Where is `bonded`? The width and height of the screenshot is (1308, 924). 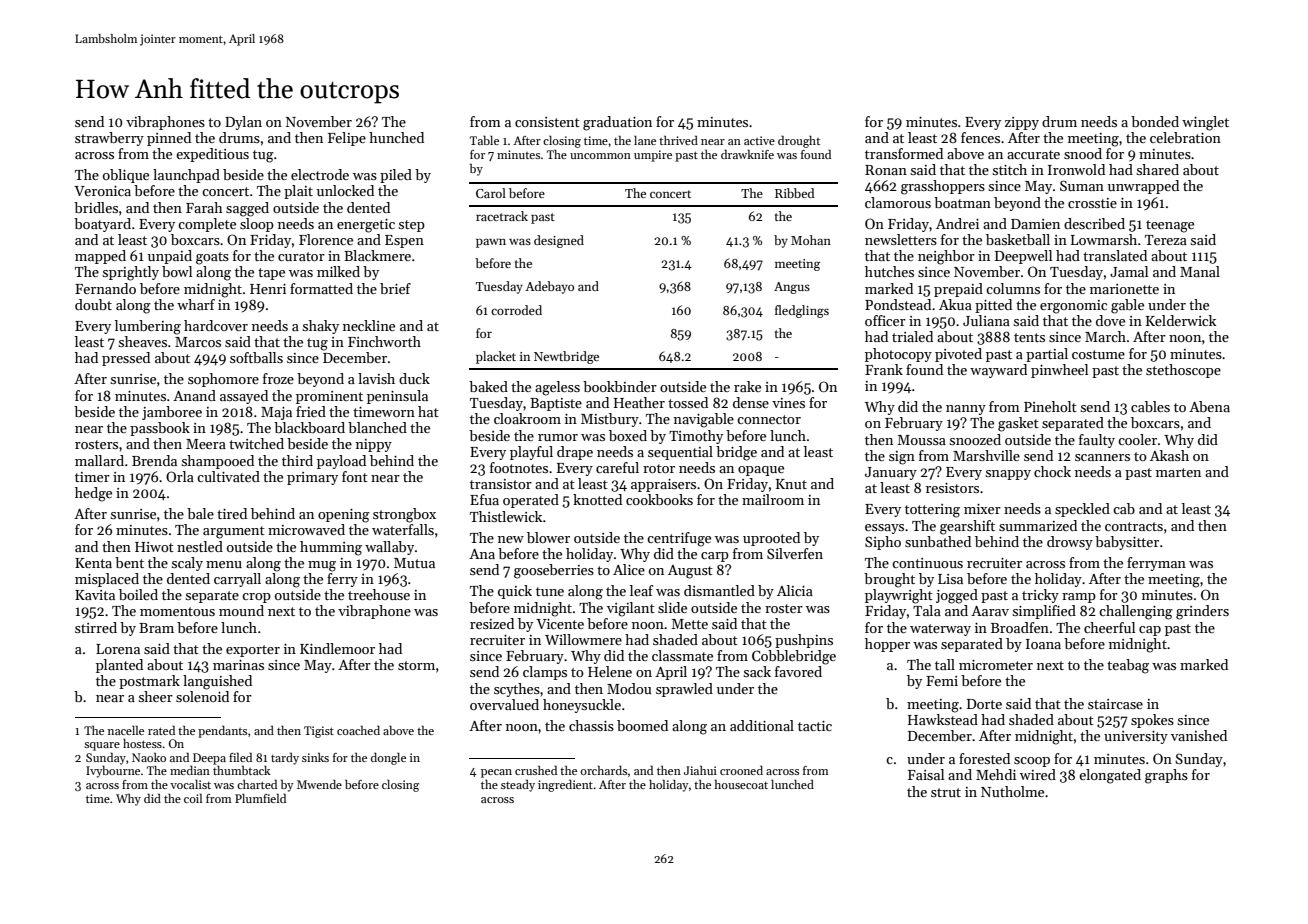
bonded is located at coordinates (1155, 121).
